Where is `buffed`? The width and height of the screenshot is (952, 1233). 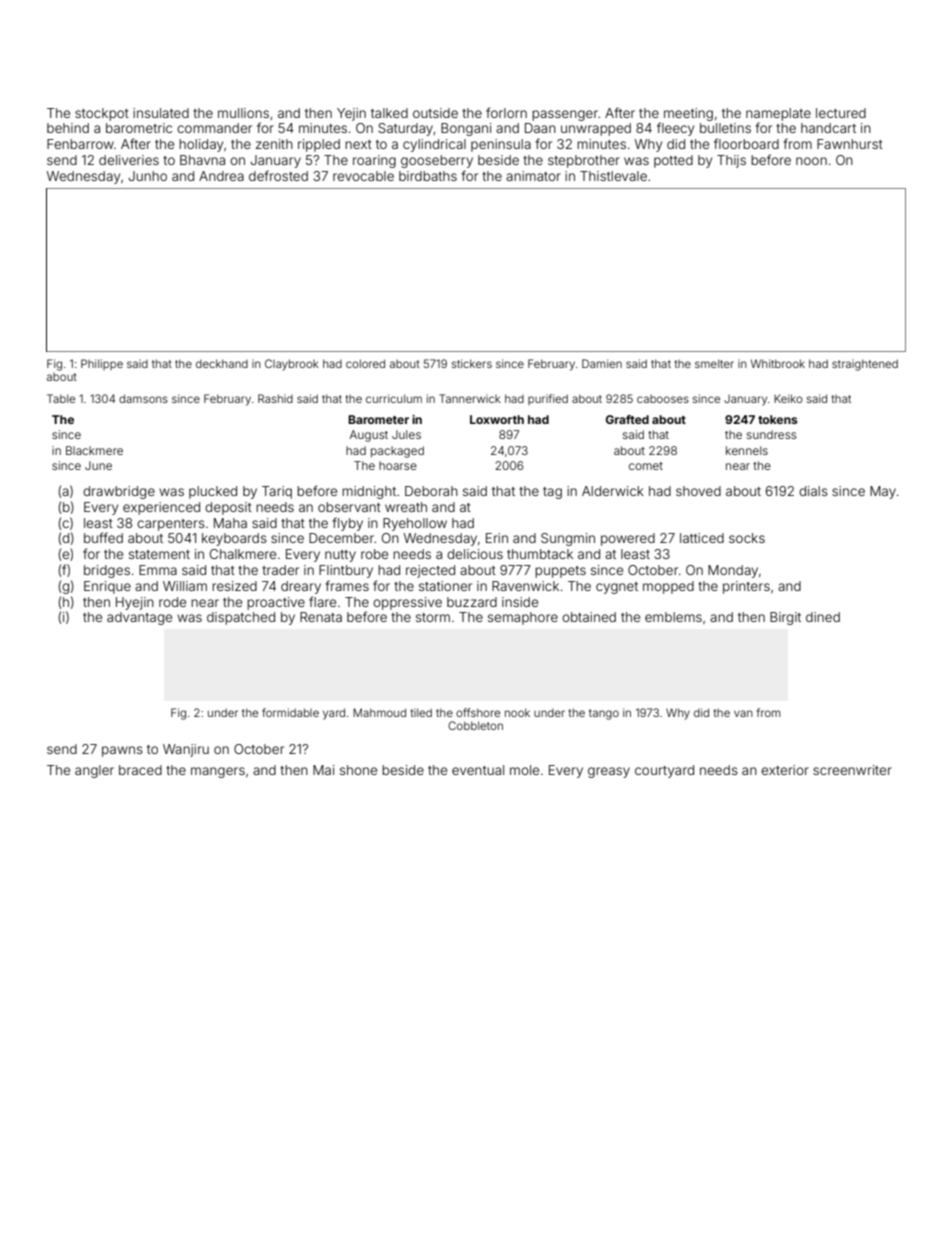 buffed is located at coordinates (103, 537).
